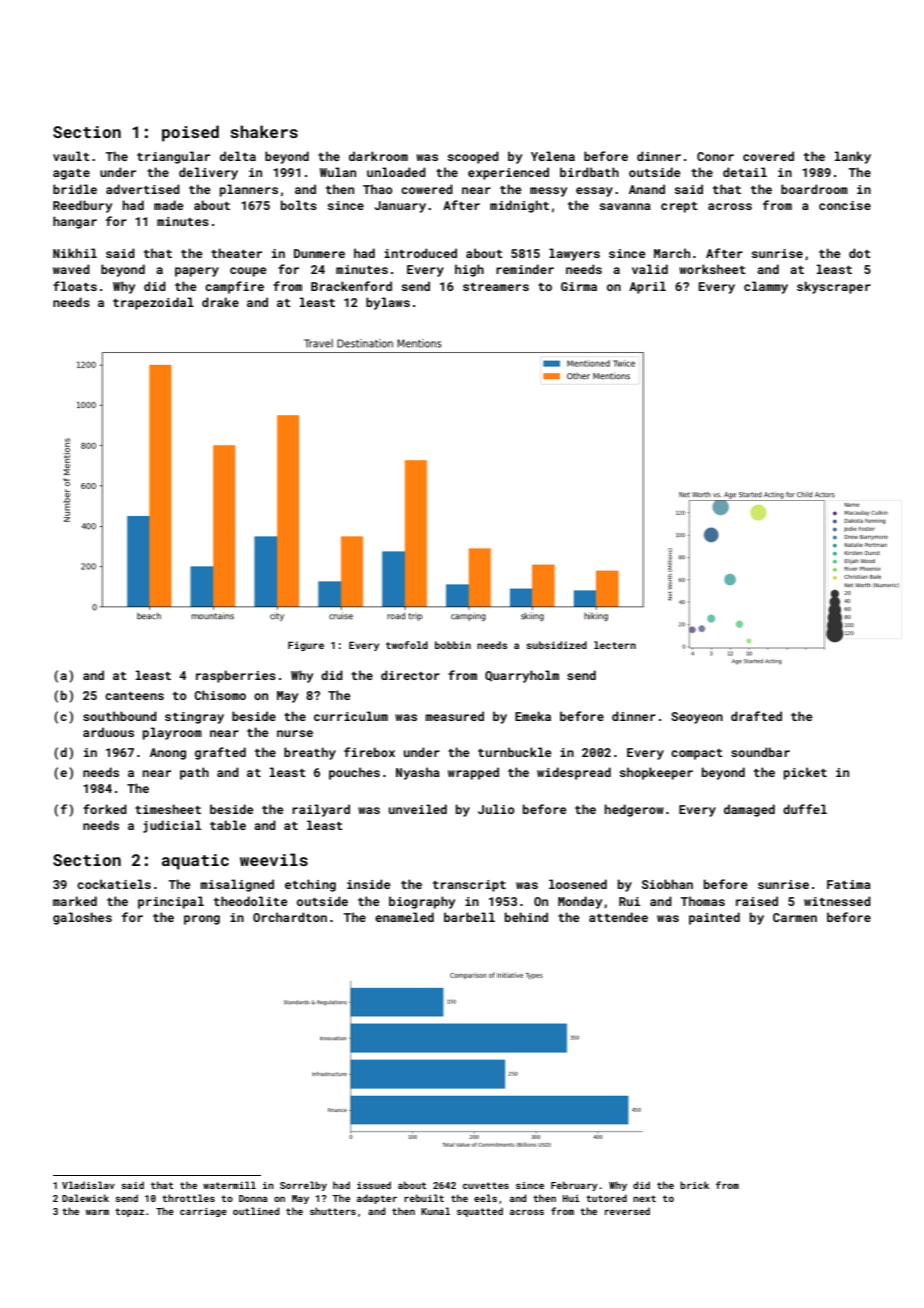 Image resolution: width=924 pixels, height=1308 pixels. I want to click on clammy, so click(766, 287).
